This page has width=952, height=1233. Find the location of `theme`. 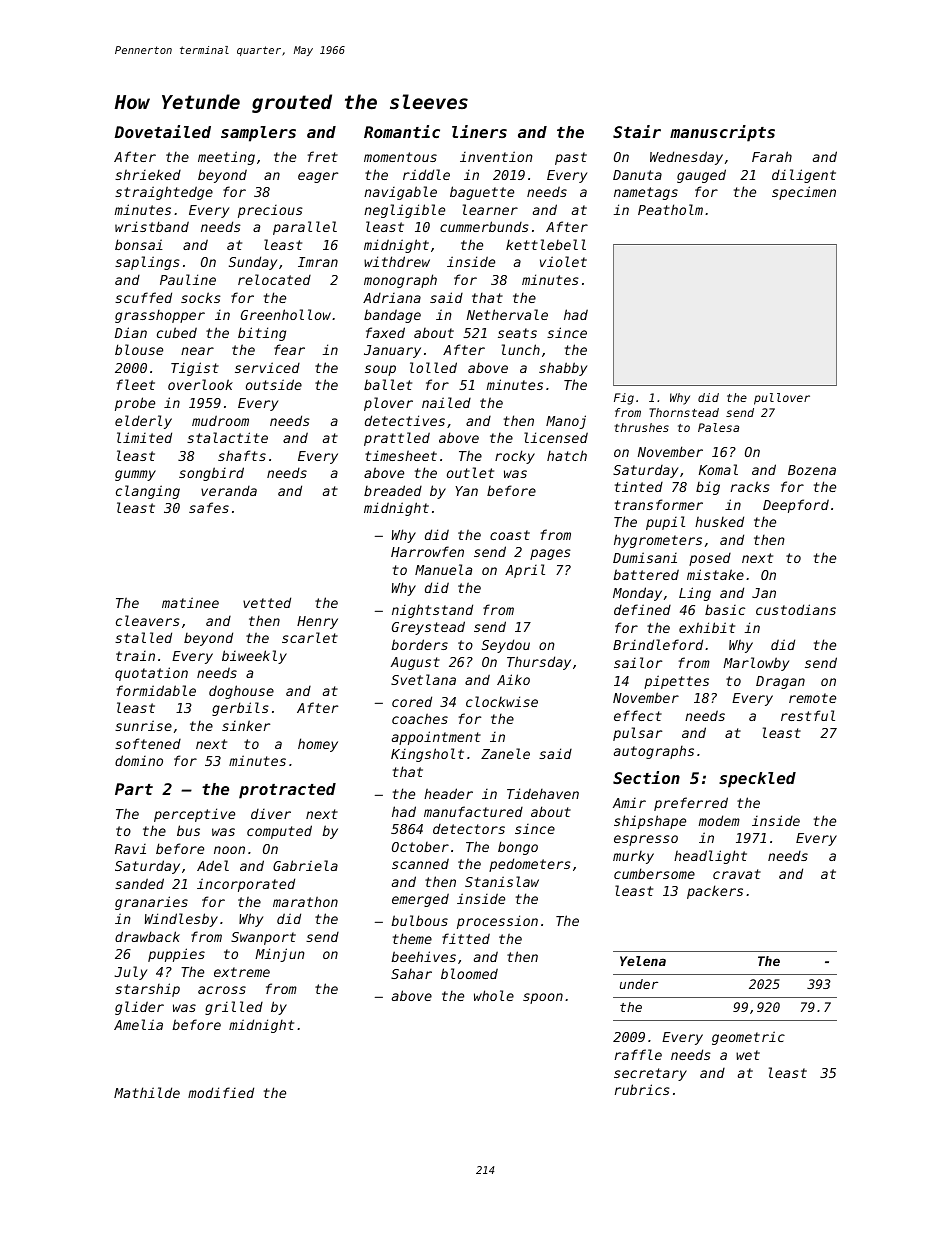

theme is located at coordinates (412, 938).
